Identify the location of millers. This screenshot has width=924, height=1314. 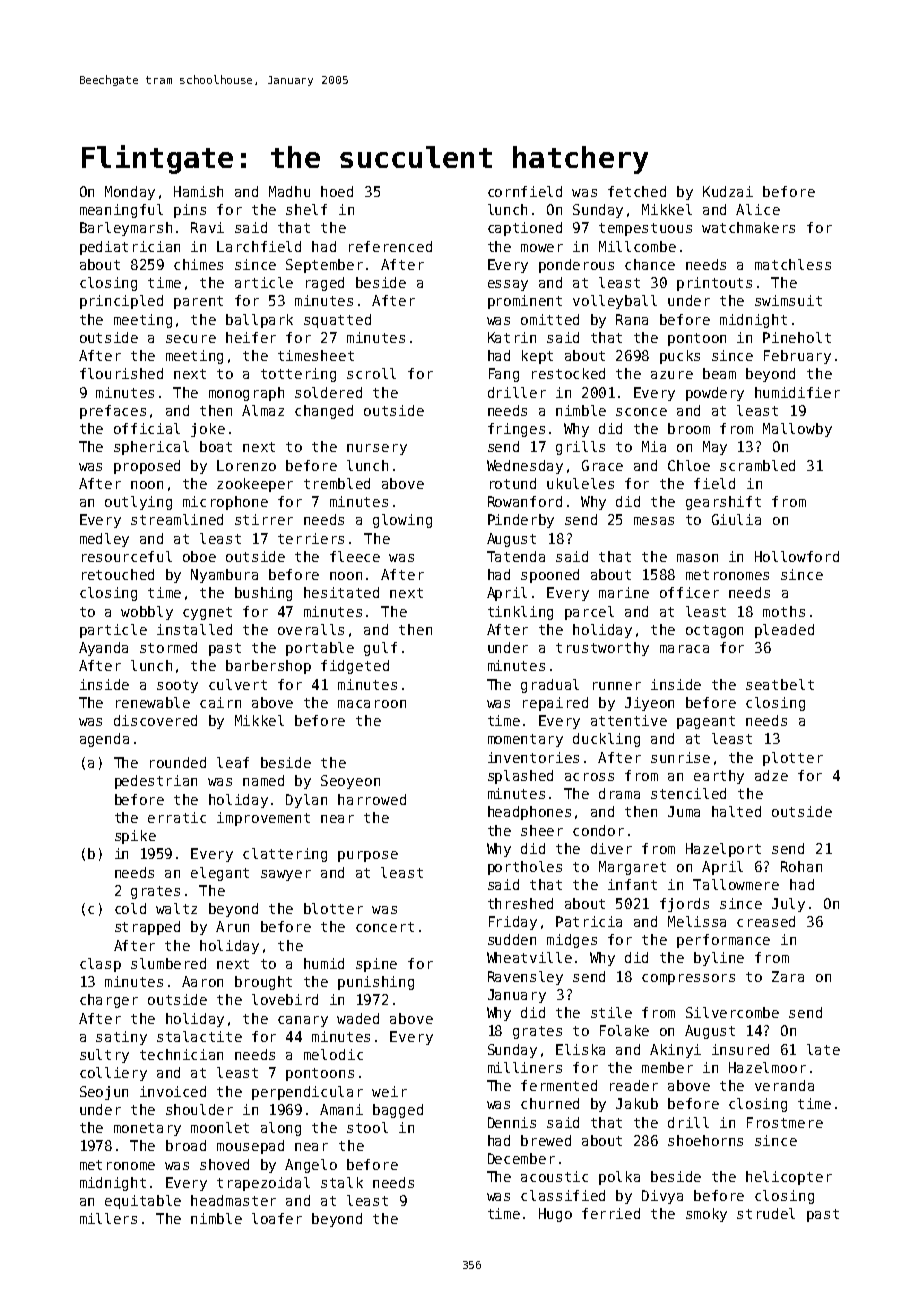
(108, 1218).
